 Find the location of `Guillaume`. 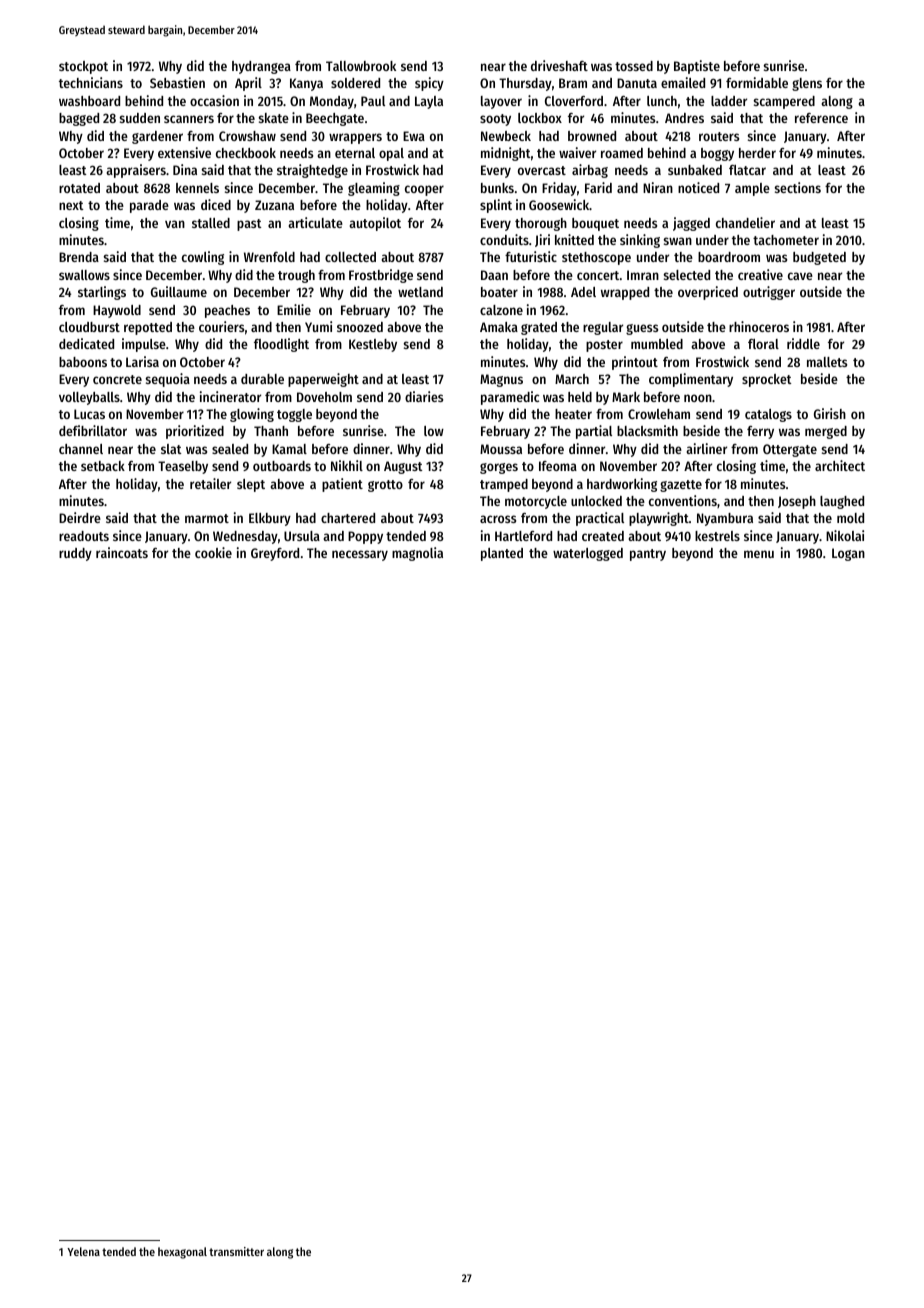

Guillaume is located at coordinates (179, 291).
